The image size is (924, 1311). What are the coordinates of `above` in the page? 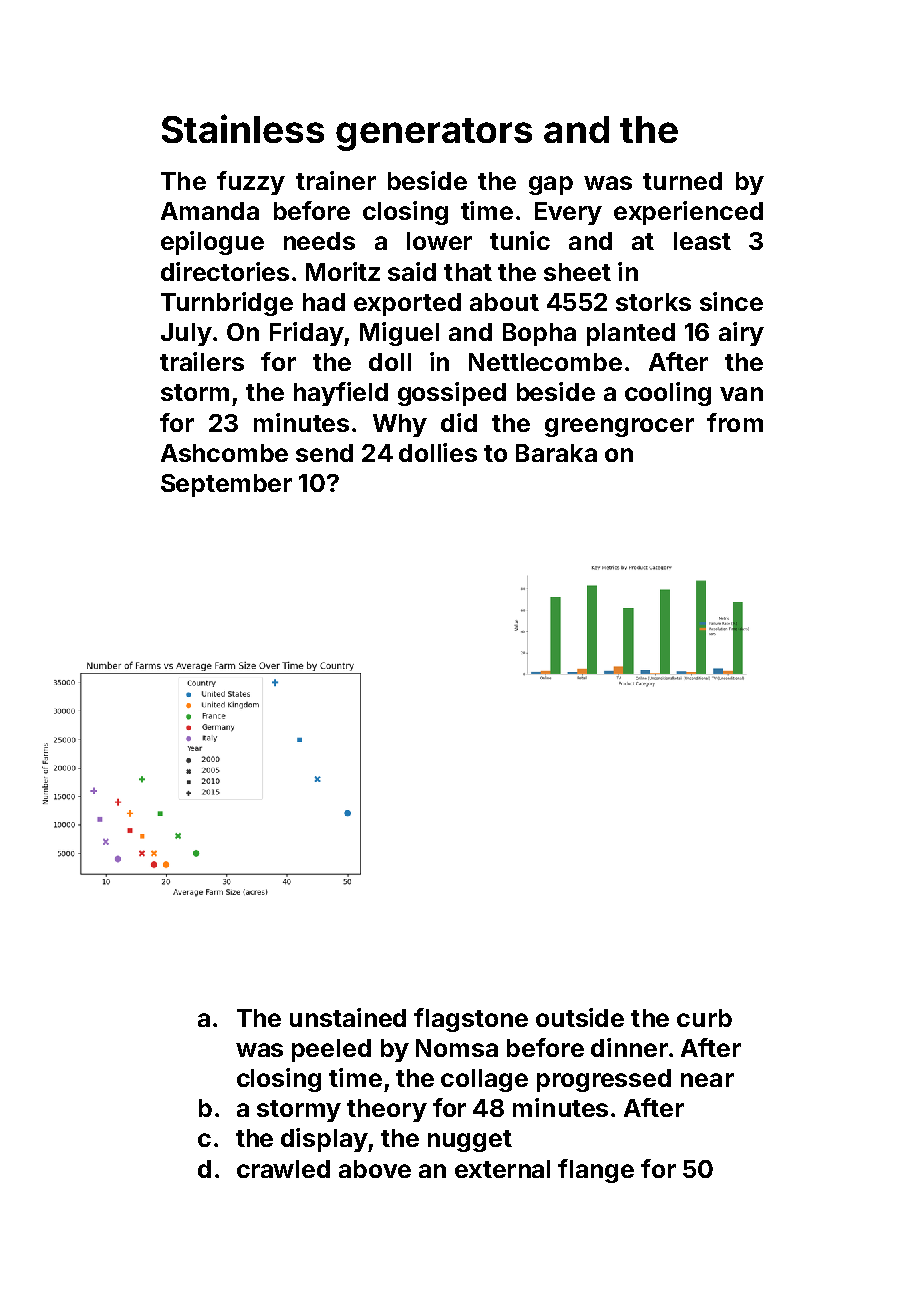 It's located at (375, 1169).
